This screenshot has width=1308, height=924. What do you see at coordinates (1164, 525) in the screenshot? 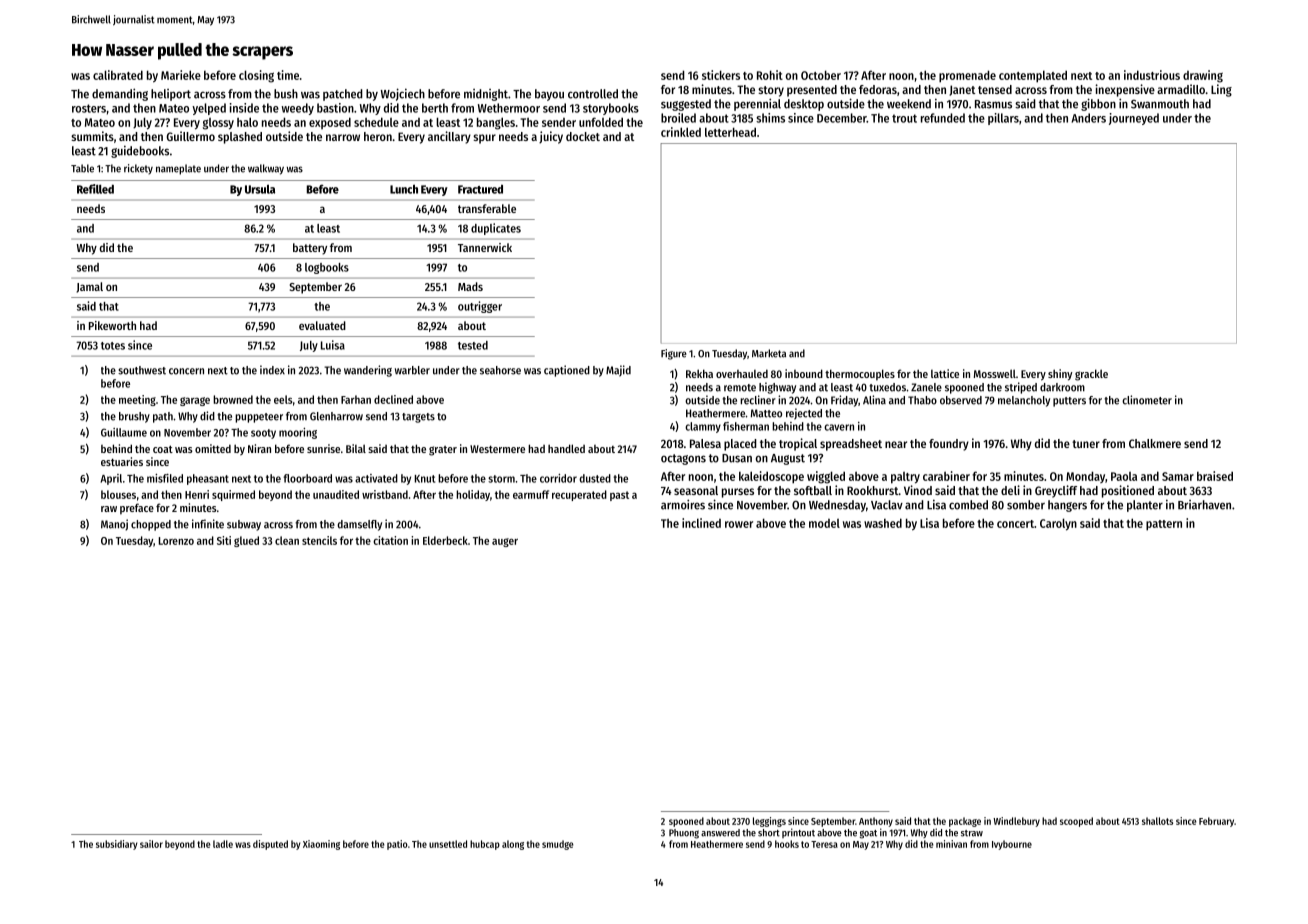
I see `pattern` at bounding box center [1164, 525].
